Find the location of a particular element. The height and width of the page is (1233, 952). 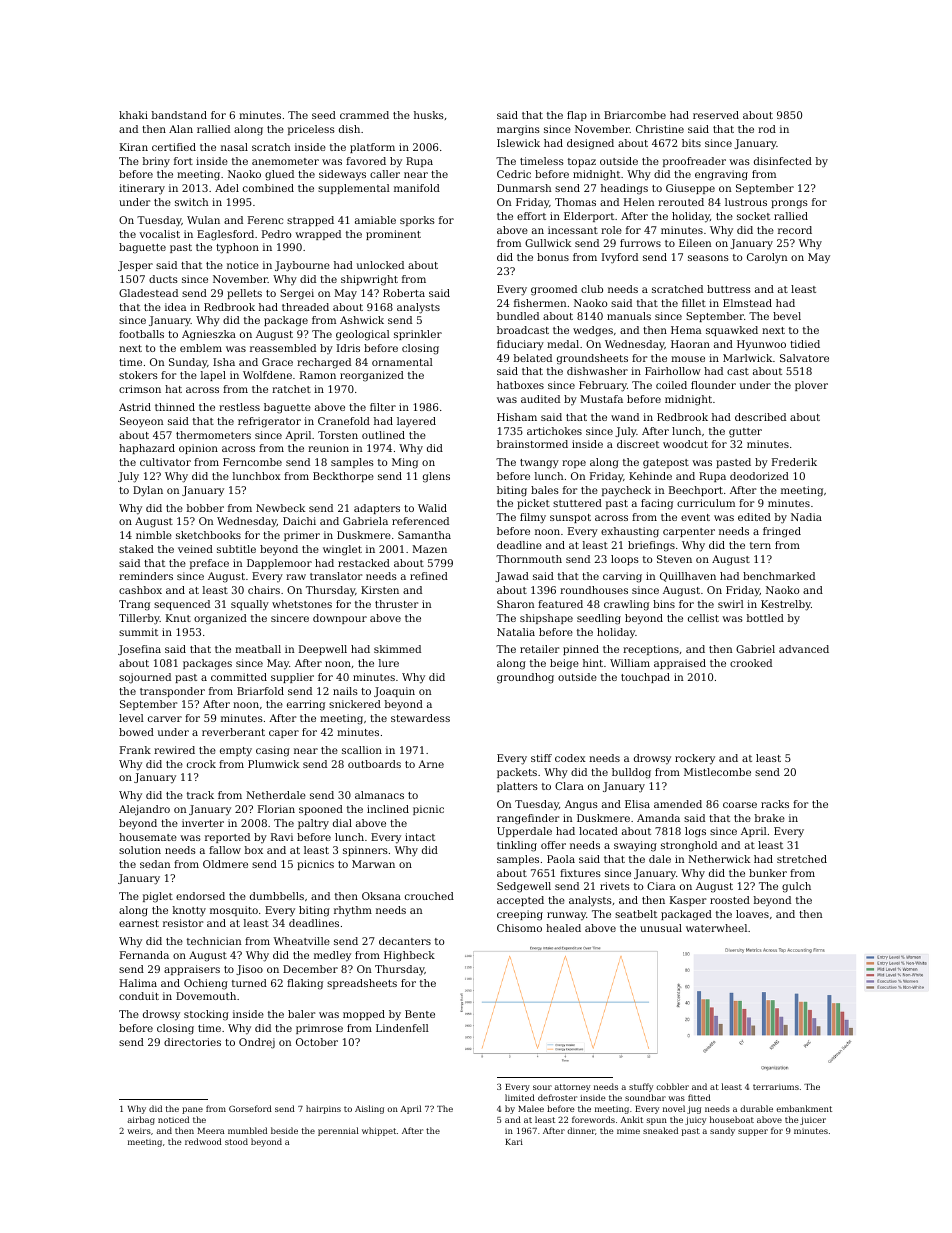

flap is located at coordinates (577, 116).
